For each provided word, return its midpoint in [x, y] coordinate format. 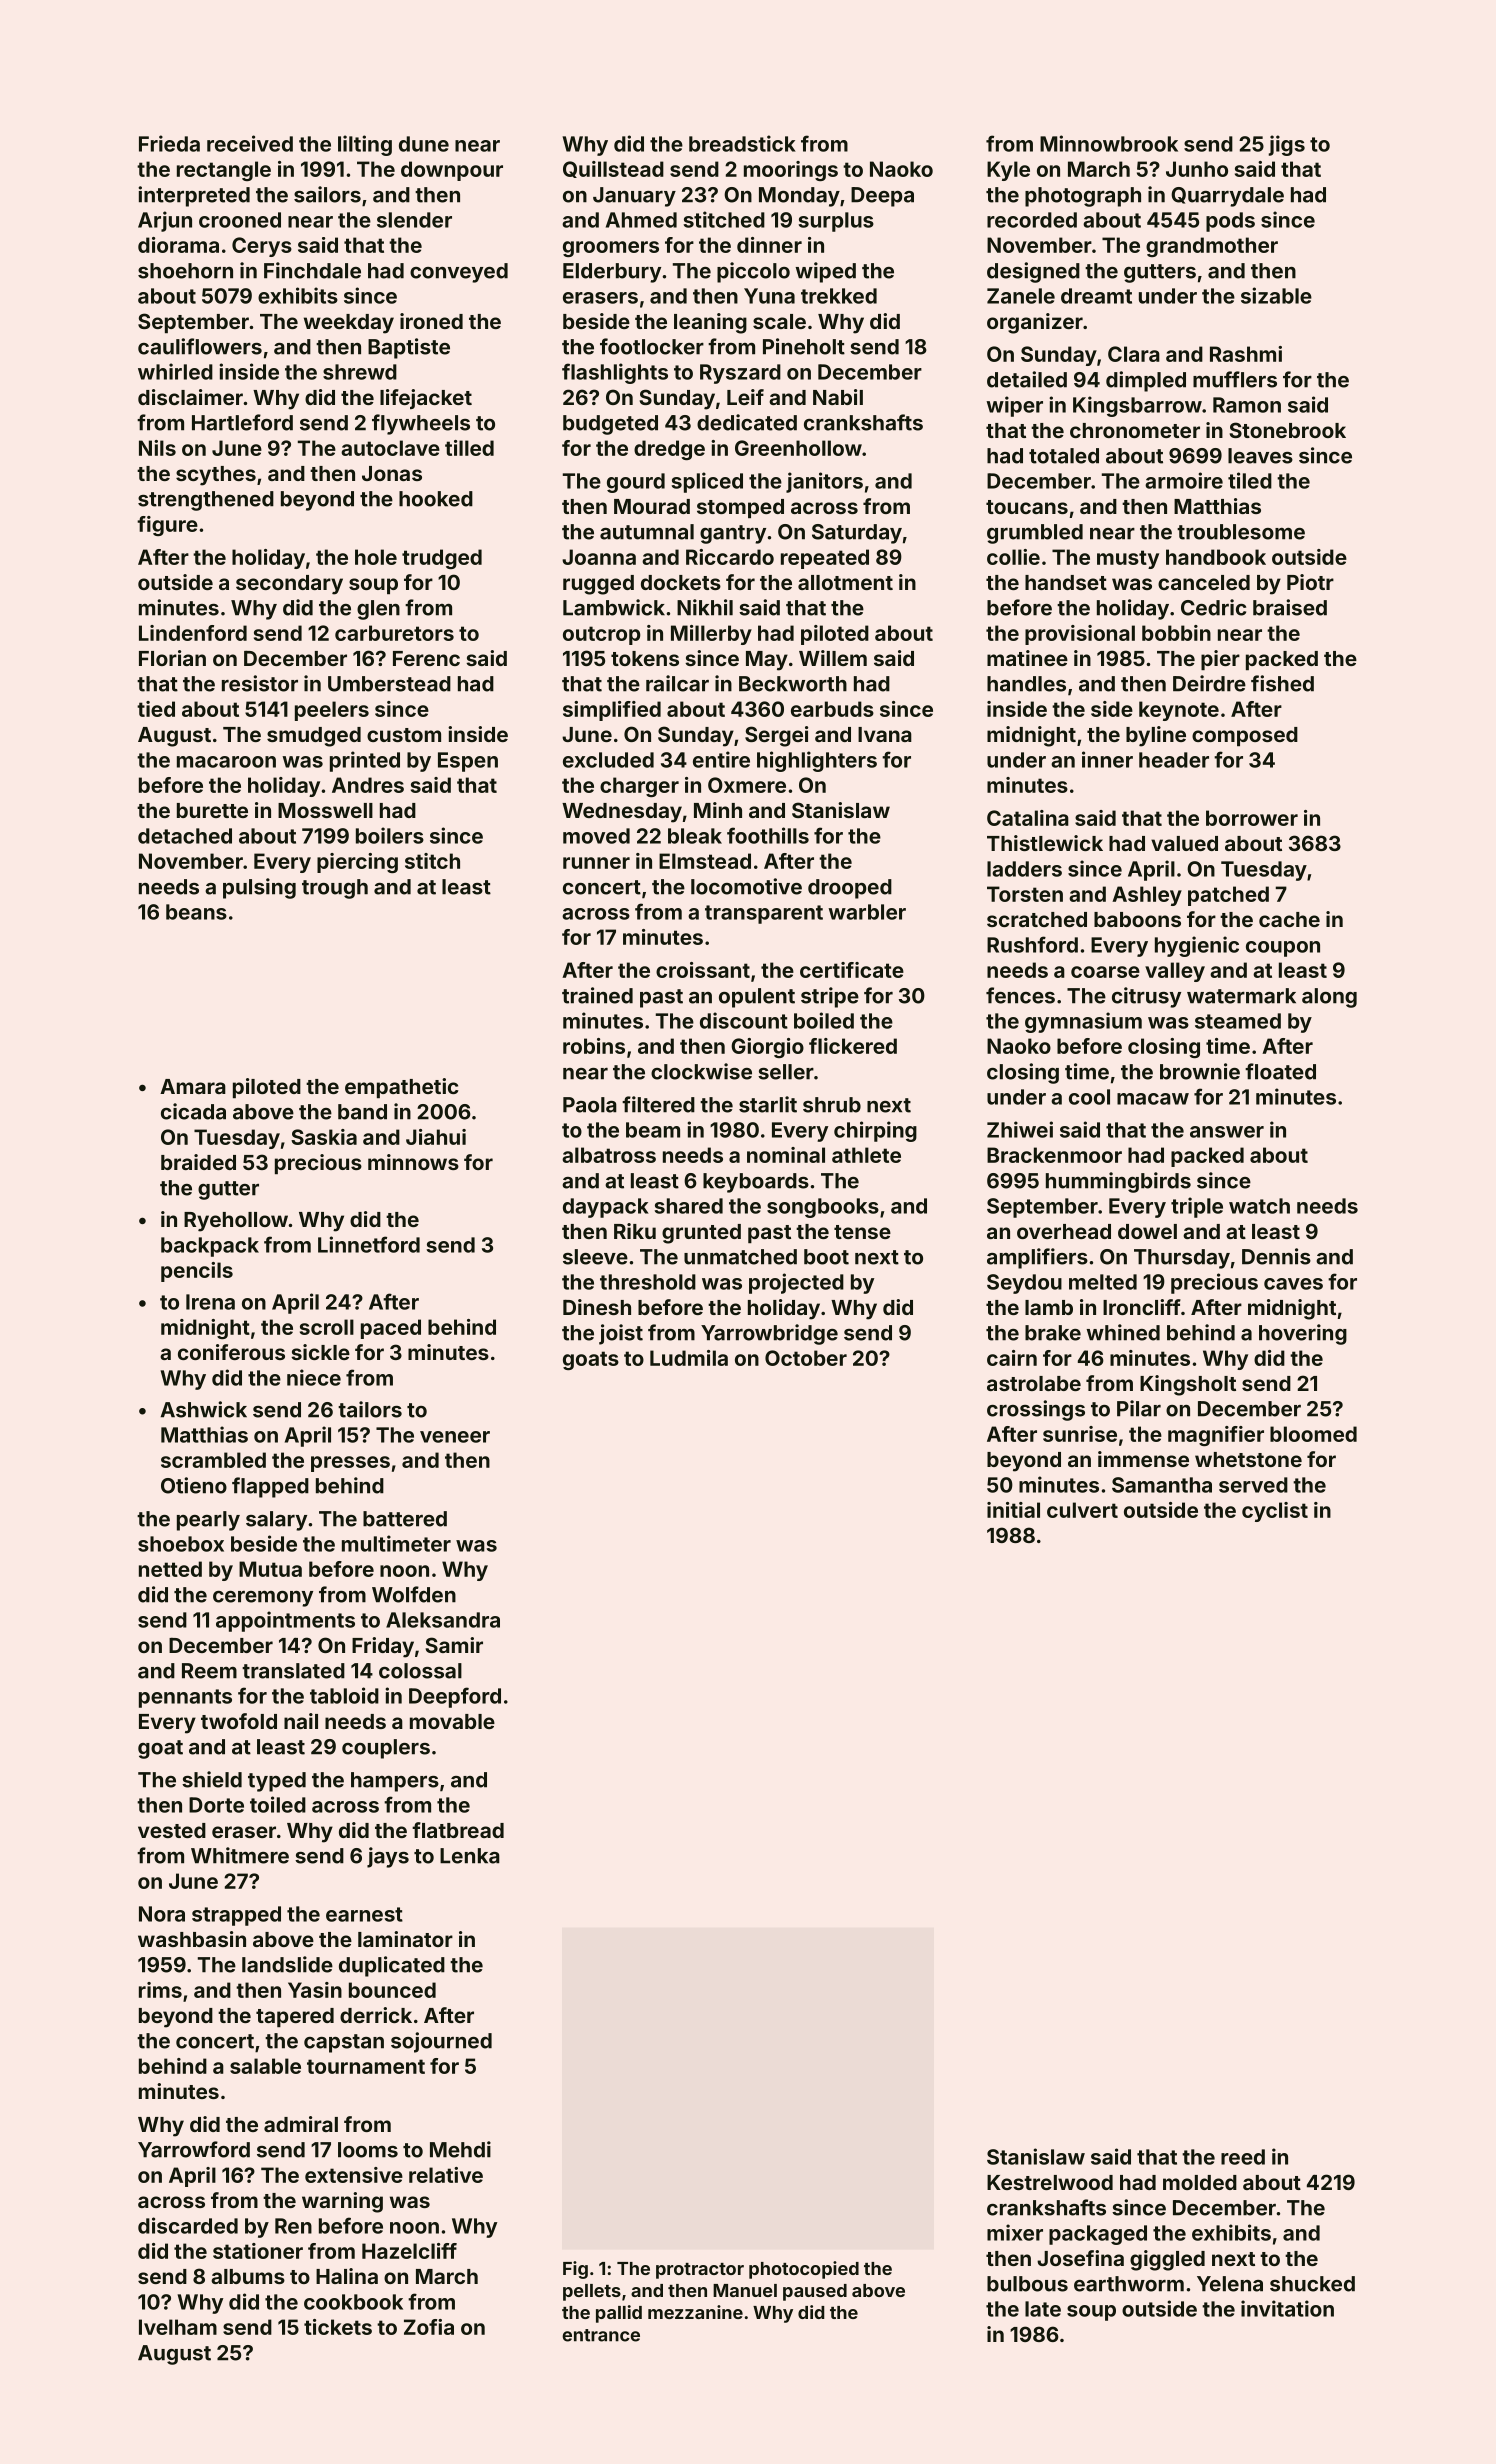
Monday [799, 197]
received [250, 143]
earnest [364, 1914]
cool [1089, 1097]
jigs [1286, 145]
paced [391, 1329]
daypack [606, 1208]
